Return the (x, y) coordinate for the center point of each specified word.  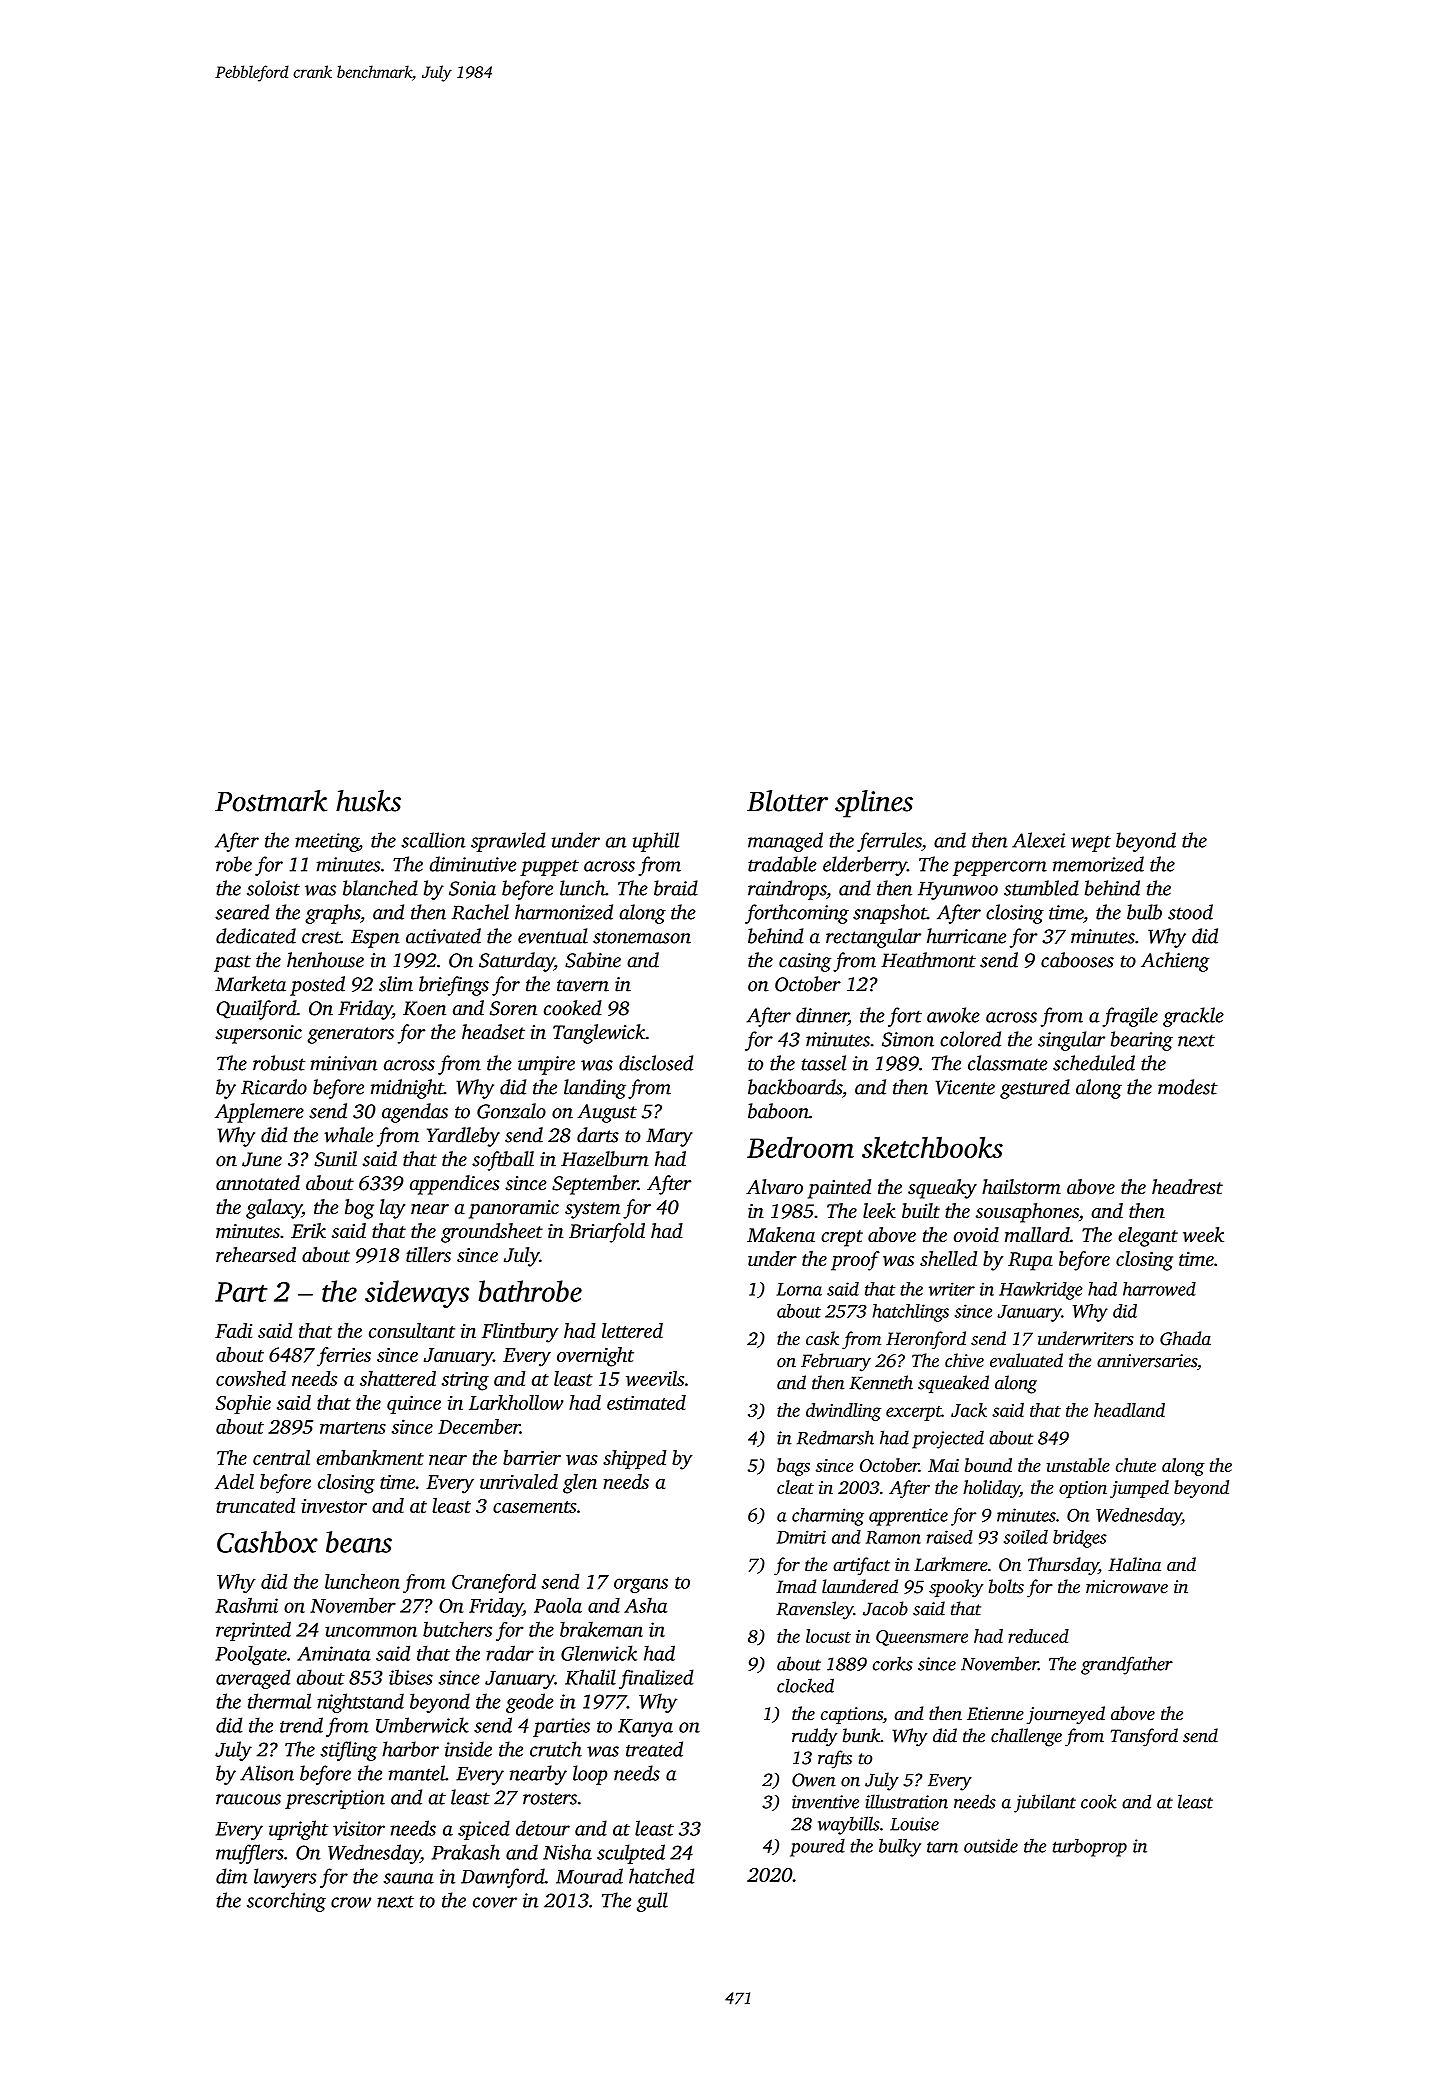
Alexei (1038, 840)
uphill (656, 842)
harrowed (1159, 1289)
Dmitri (801, 1537)
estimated (646, 1402)
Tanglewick (599, 1034)
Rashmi (246, 1605)
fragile (1130, 1017)
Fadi (233, 1330)
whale (348, 1135)
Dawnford (503, 1878)
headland (1129, 1410)
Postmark (271, 801)
